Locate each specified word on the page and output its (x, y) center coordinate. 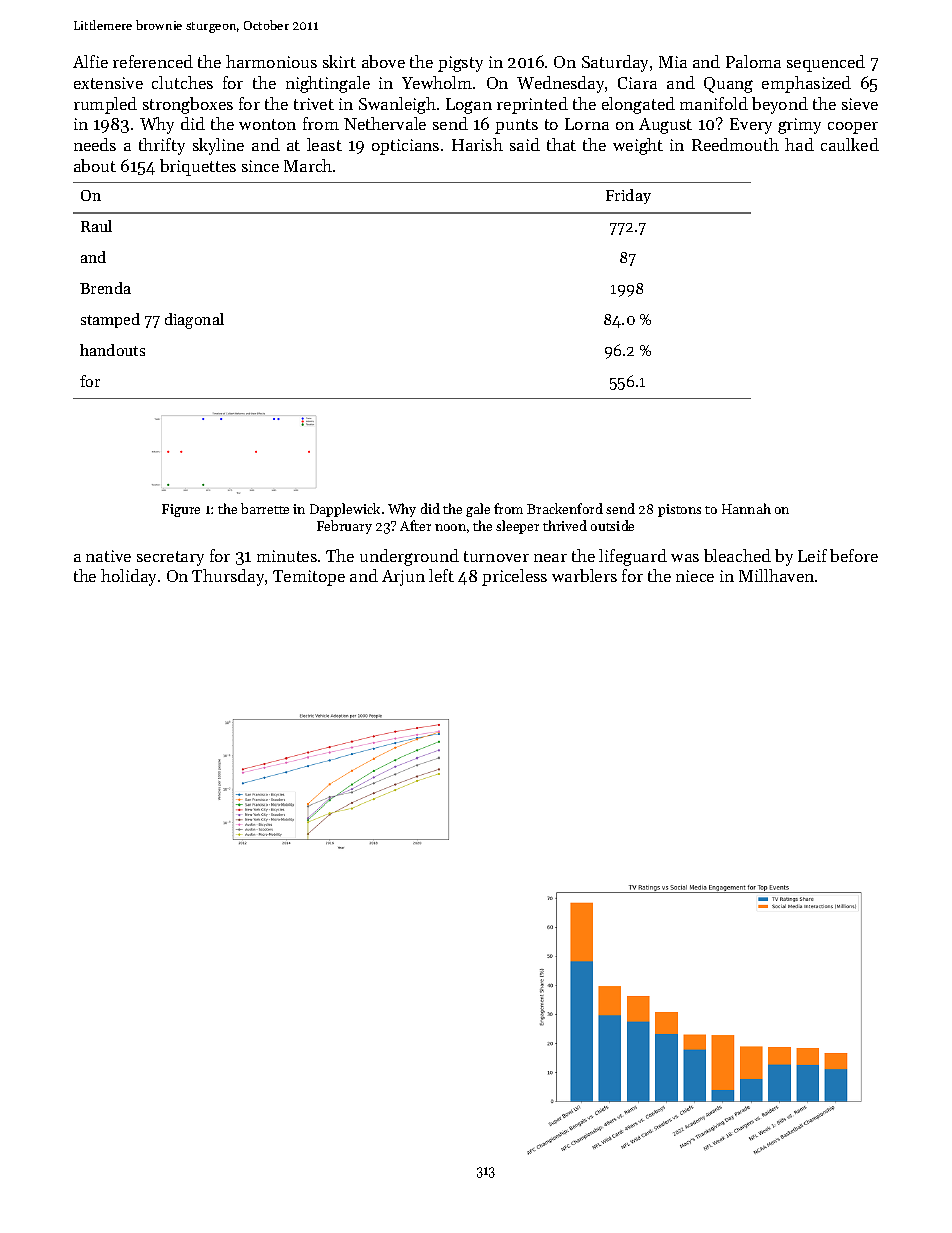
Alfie (90, 61)
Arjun (403, 578)
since (260, 166)
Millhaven (776, 575)
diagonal (194, 321)
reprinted (532, 105)
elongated (638, 105)
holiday (128, 577)
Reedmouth (735, 144)
